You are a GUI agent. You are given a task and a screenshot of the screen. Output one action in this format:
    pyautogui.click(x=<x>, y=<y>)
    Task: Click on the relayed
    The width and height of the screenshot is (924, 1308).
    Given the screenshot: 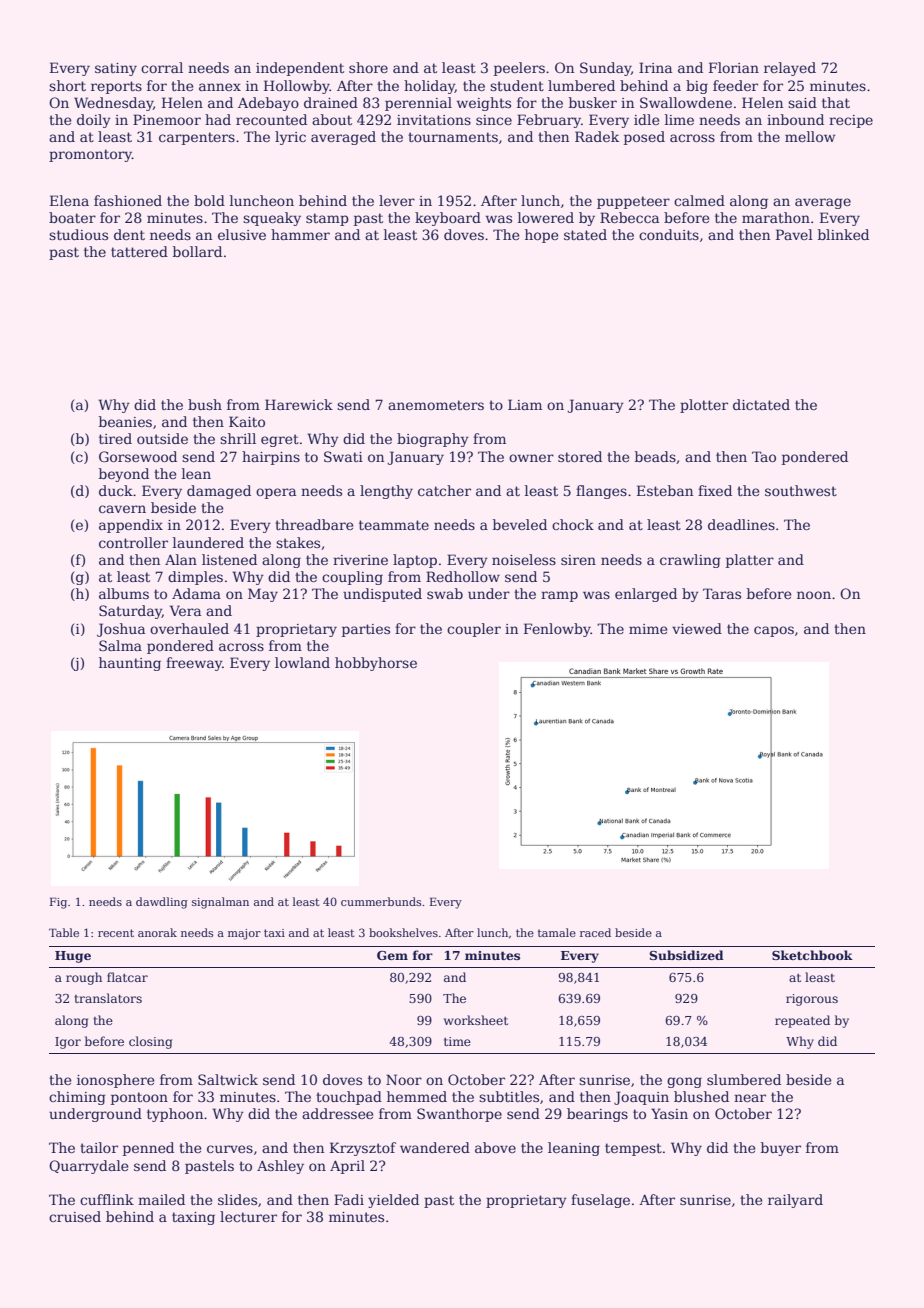 What is the action you would take?
    pyautogui.click(x=790, y=69)
